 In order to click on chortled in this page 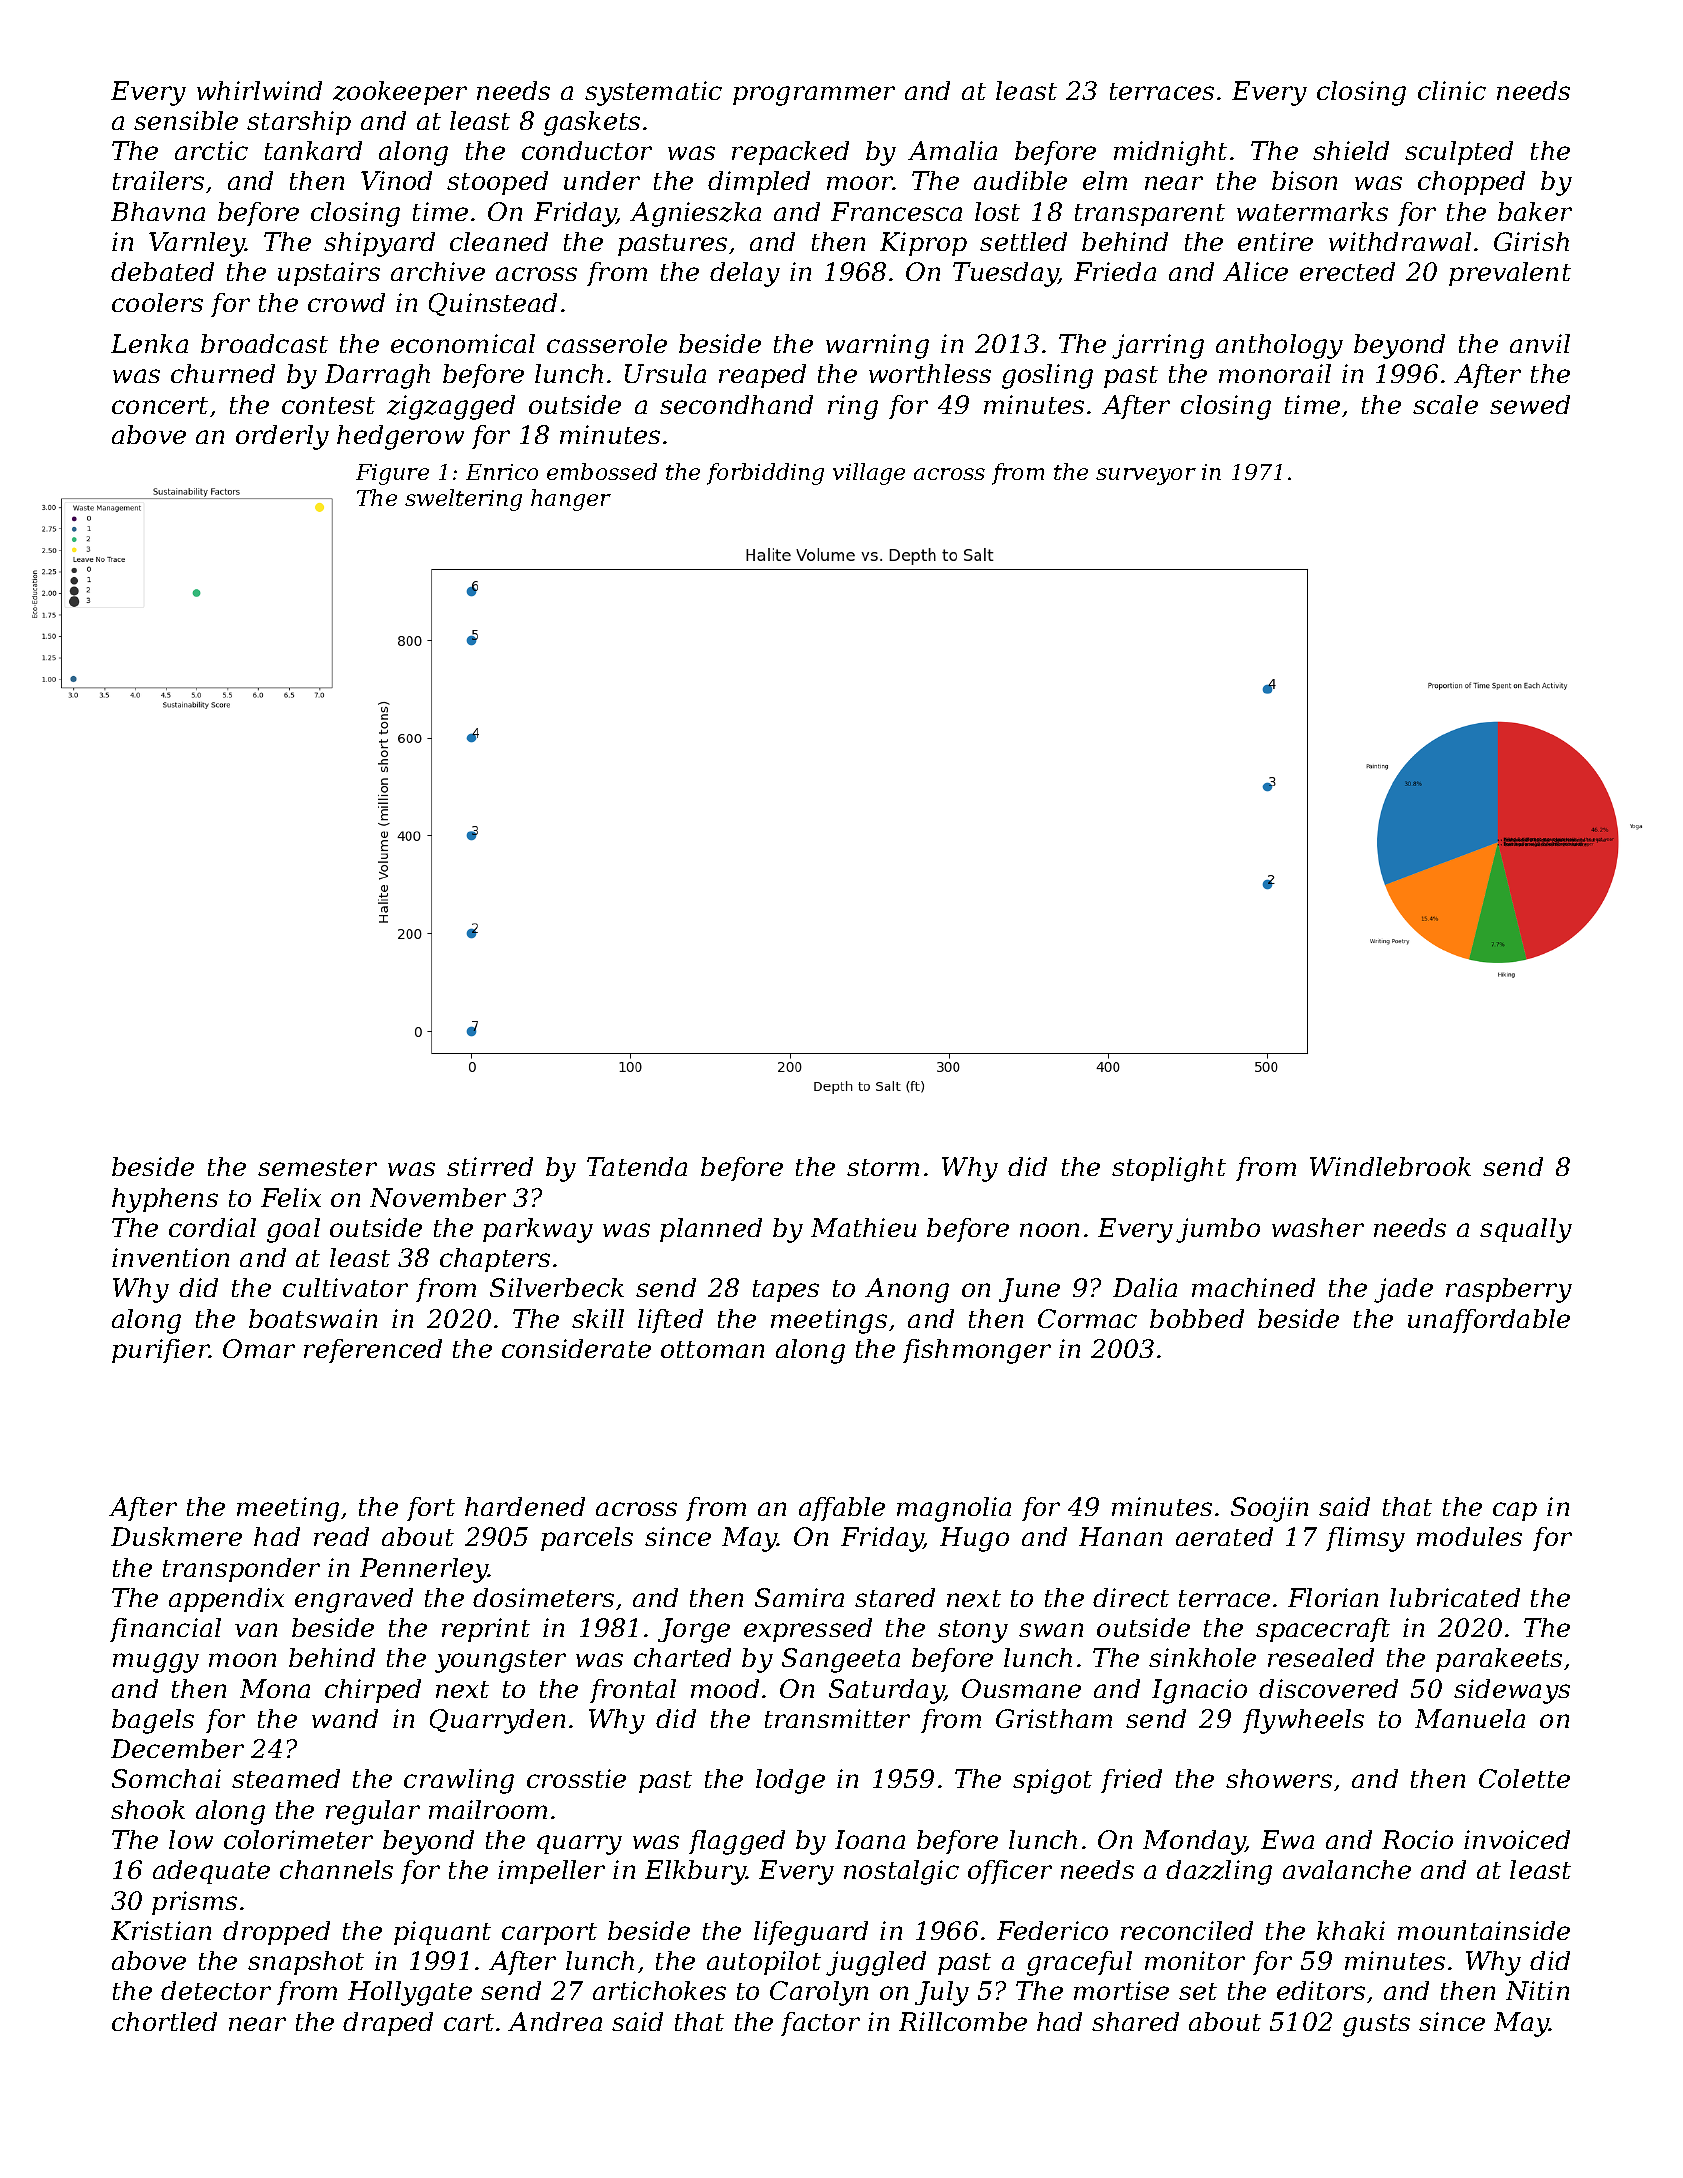, I will do `click(164, 2021)`.
